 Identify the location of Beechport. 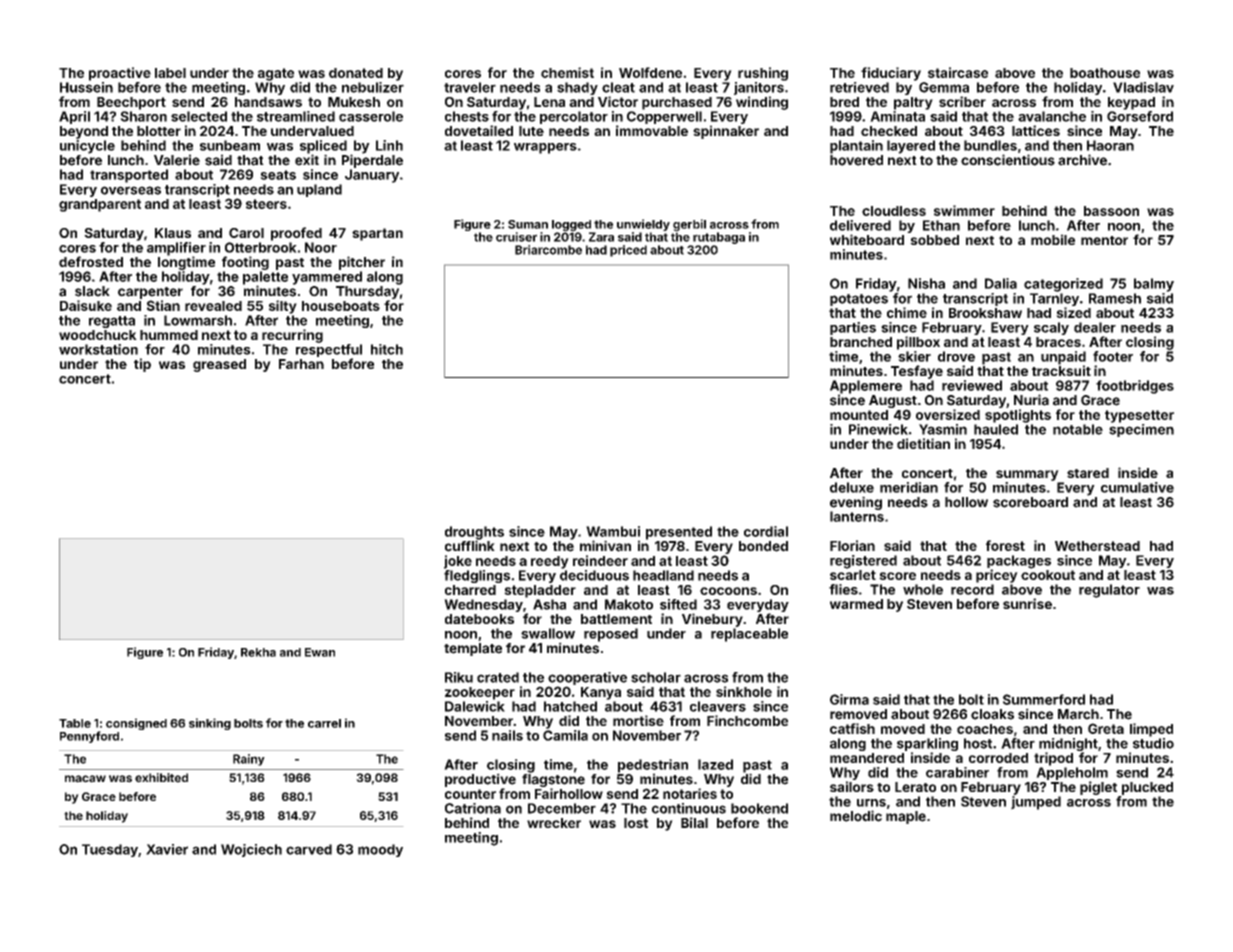
(131, 103).
